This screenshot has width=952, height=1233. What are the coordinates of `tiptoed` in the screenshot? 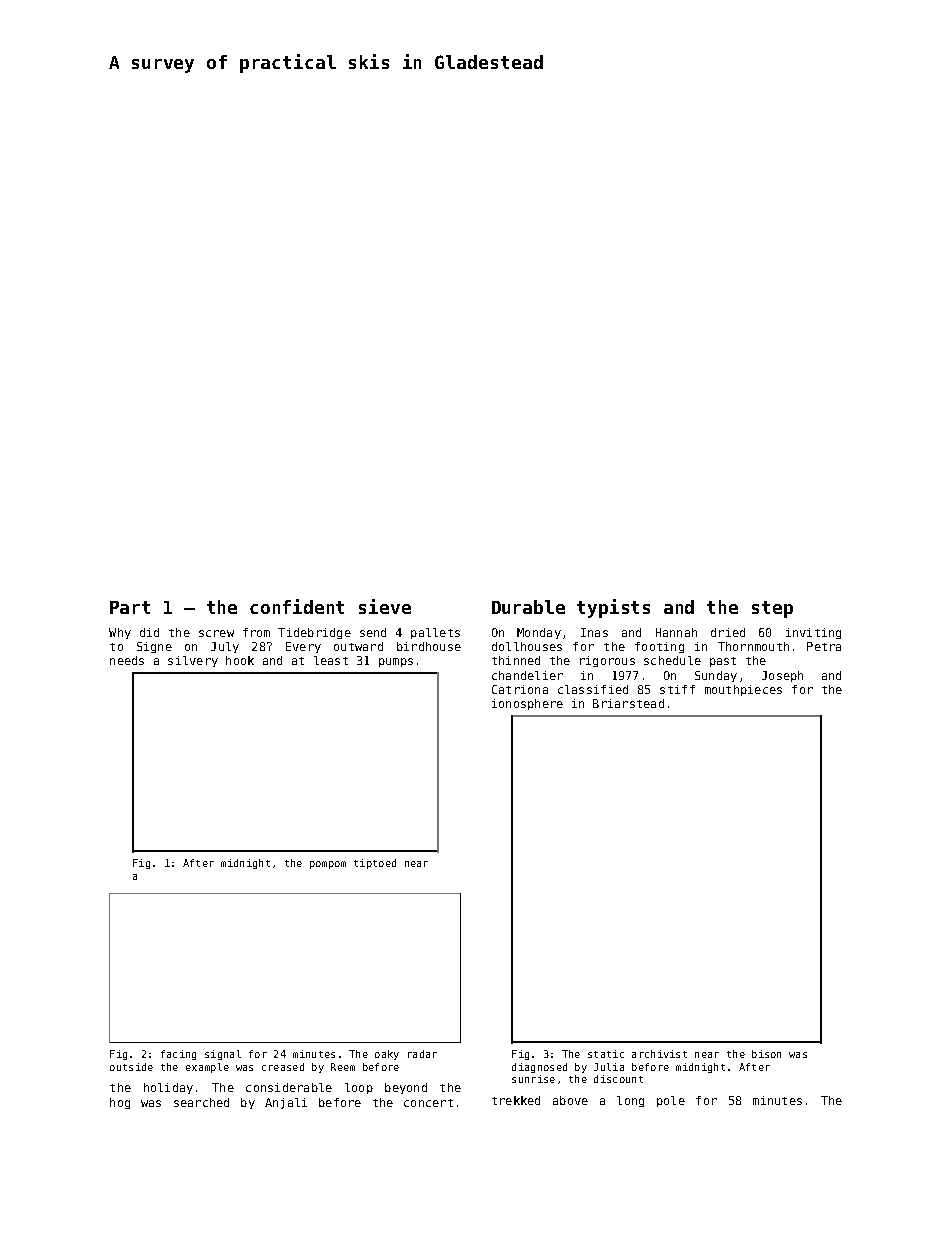 It's located at (375, 864).
